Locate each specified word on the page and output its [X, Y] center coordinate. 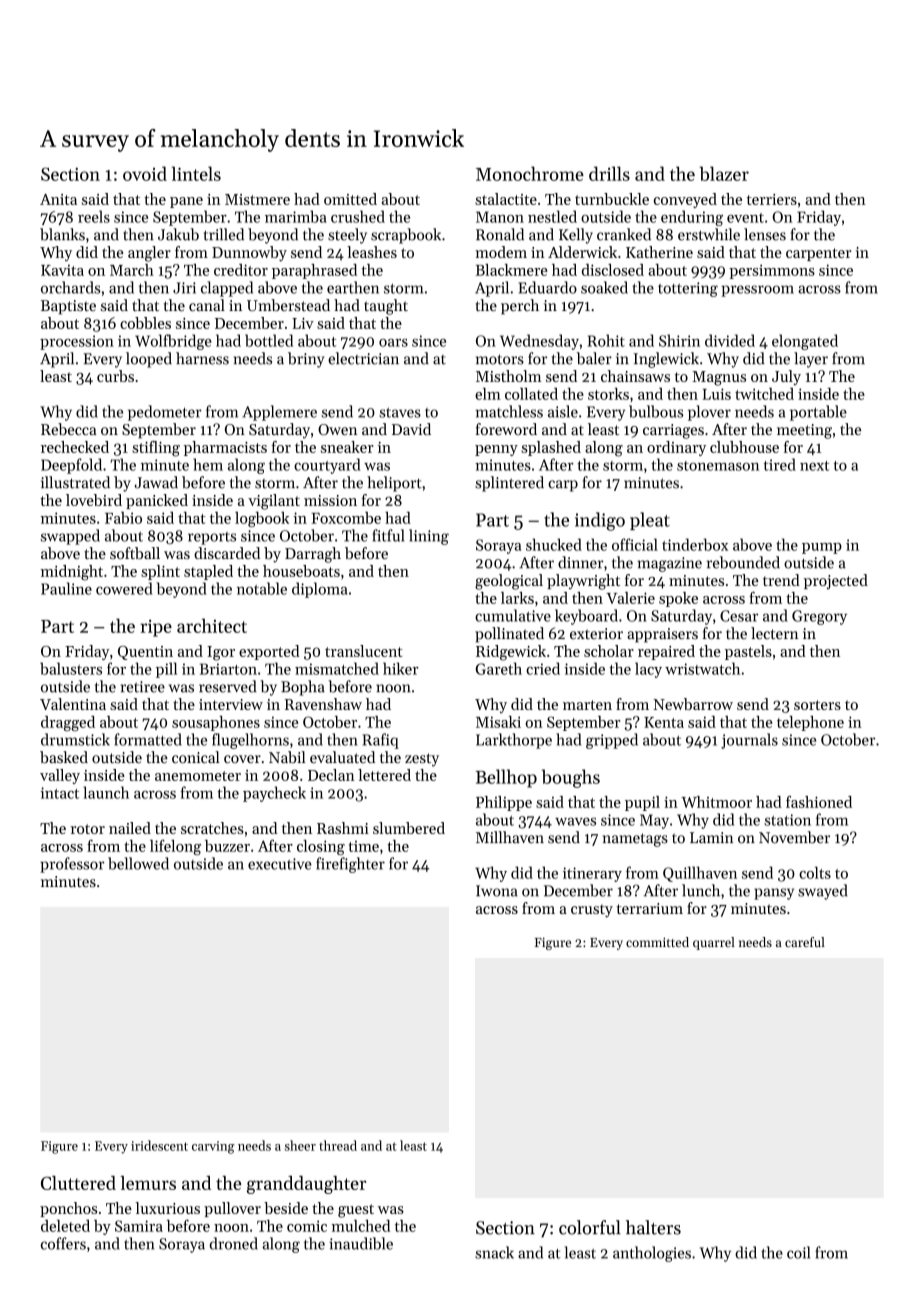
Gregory [819, 617]
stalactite [506, 199]
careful [805, 942]
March [132, 270]
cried [543, 668]
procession [77, 342]
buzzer [227, 846]
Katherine [659, 252]
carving [213, 1147]
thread [338, 1145]
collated [531, 394]
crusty [592, 911]
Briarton [228, 669]
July [786, 377]
